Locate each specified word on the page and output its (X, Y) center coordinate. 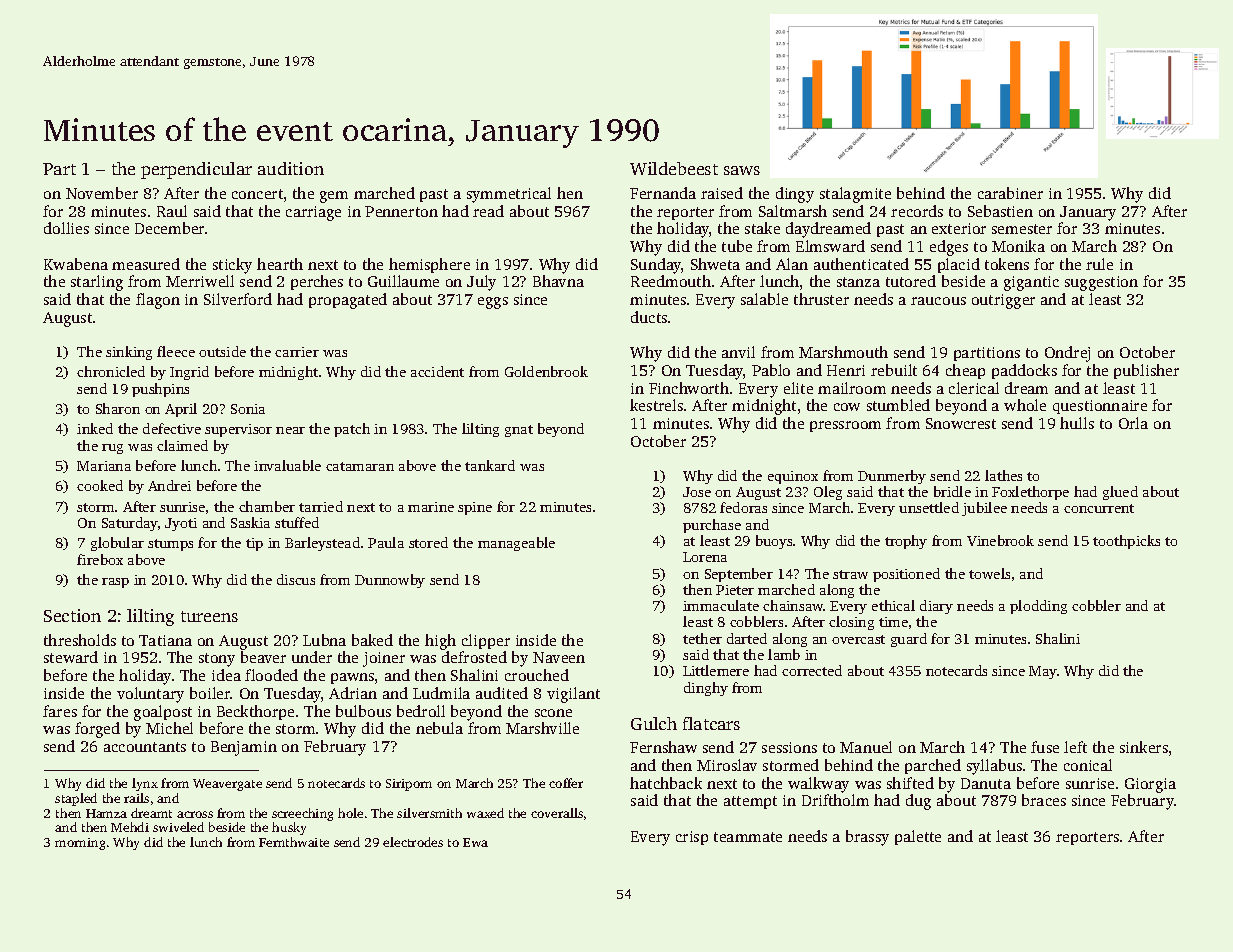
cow (847, 407)
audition (291, 168)
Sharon (118, 408)
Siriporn (409, 785)
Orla (1133, 423)
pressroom (845, 426)
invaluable (287, 465)
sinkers (1144, 747)
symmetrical (509, 195)
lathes (1003, 475)
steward (71, 657)
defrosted (474, 657)
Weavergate (227, 785)
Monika (1018, 246)
